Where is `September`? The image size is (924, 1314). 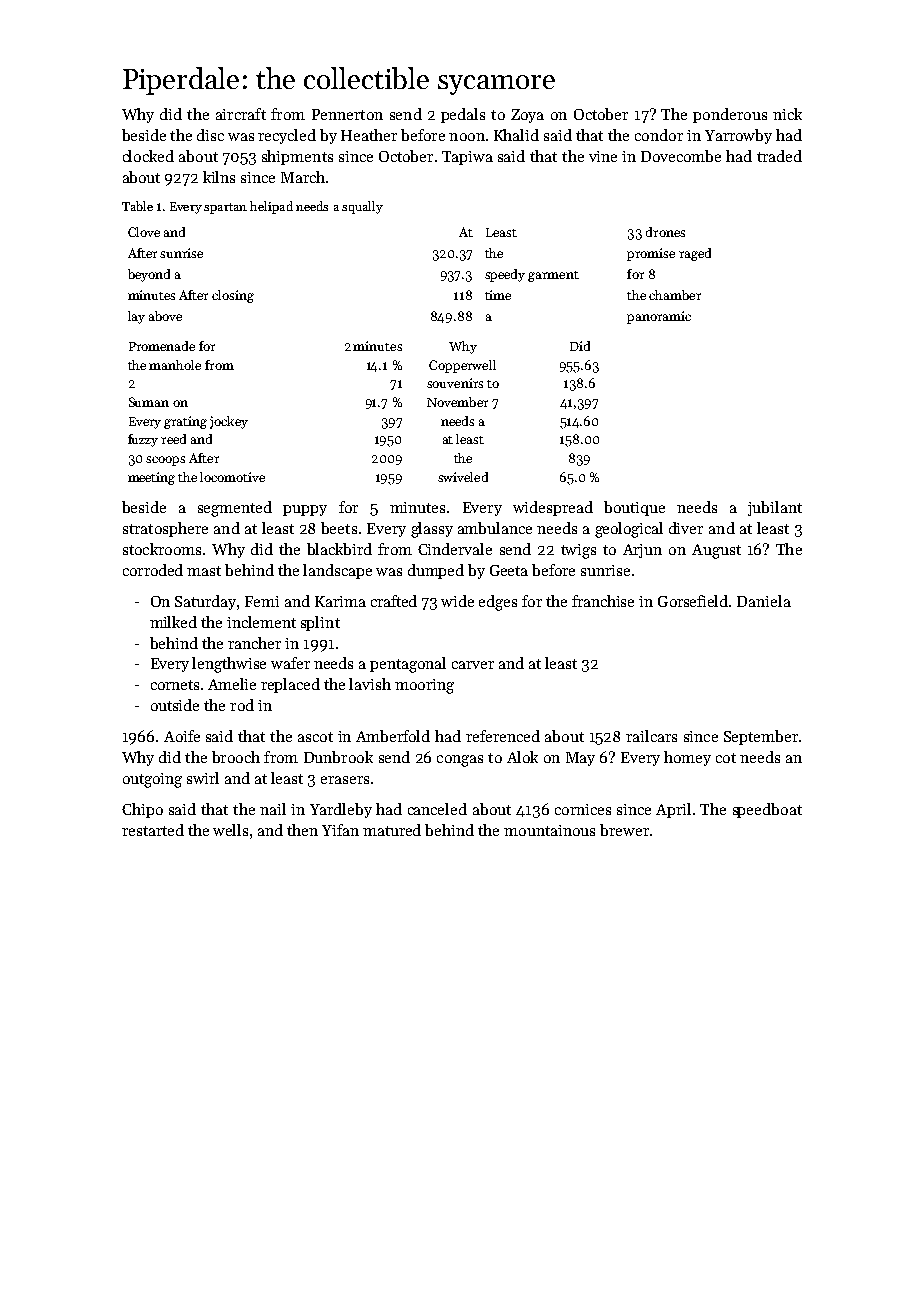 September is located at coordinates (761, 737).
